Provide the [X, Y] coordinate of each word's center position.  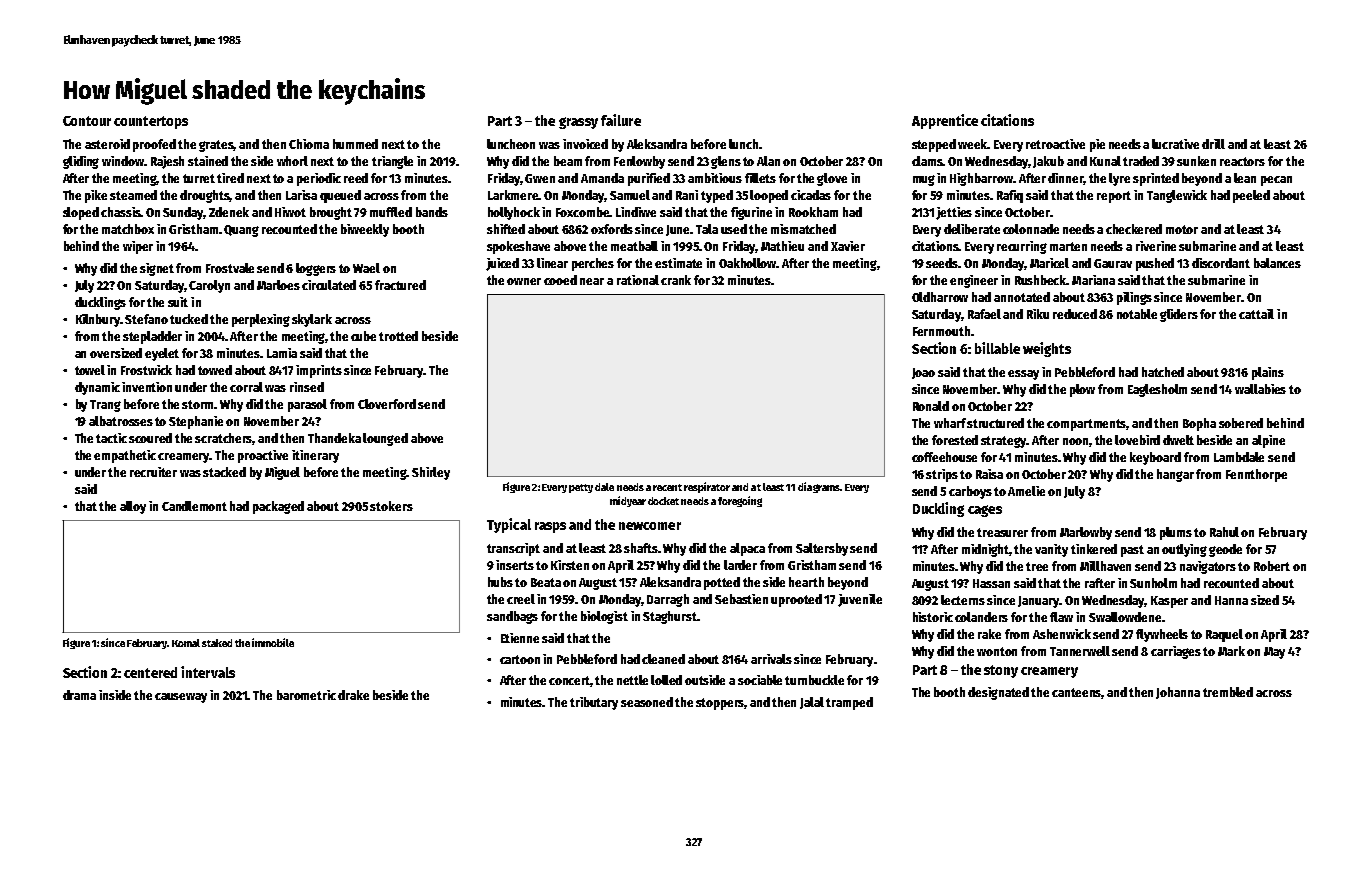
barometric [306, 695]
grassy [578, 123]
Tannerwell [1080, 651]
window [123, 161]
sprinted [1156, 179]
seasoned [647, 702]
